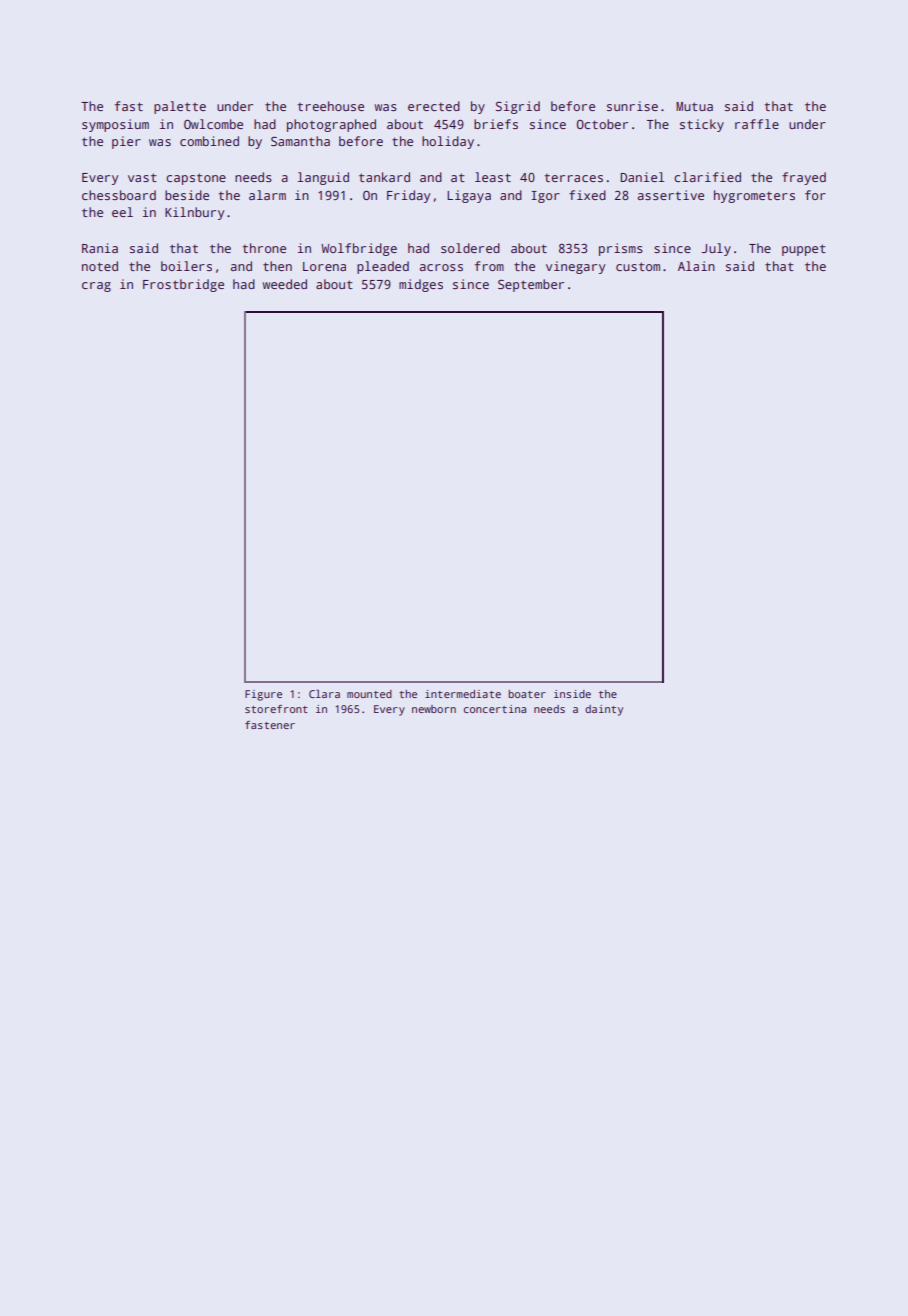  What do you see at coordinates (276, 709) in the page?
I see `storefront` at bounding box center [276, 709].
